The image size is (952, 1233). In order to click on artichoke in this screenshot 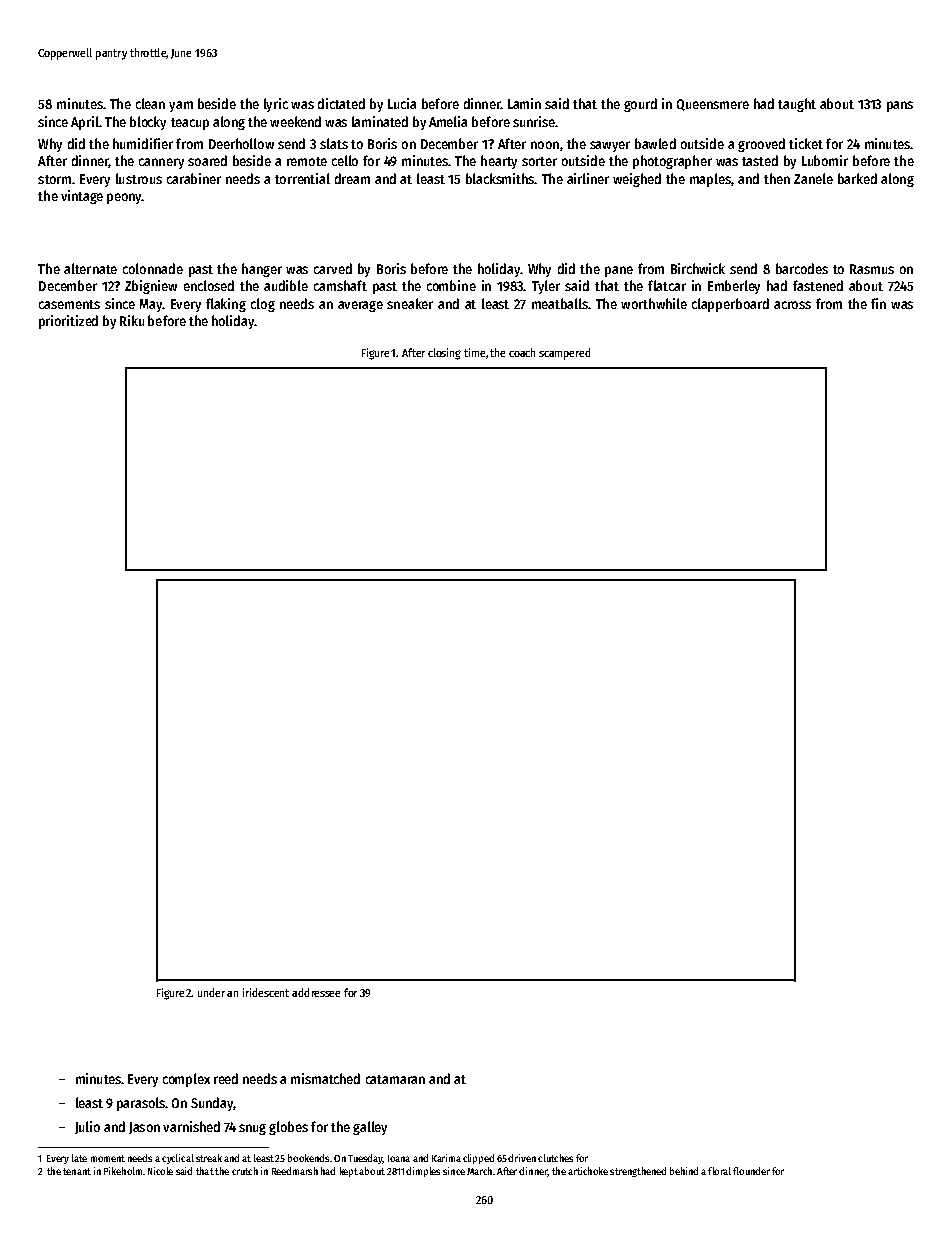, I will do `click(588, 1171)`.
